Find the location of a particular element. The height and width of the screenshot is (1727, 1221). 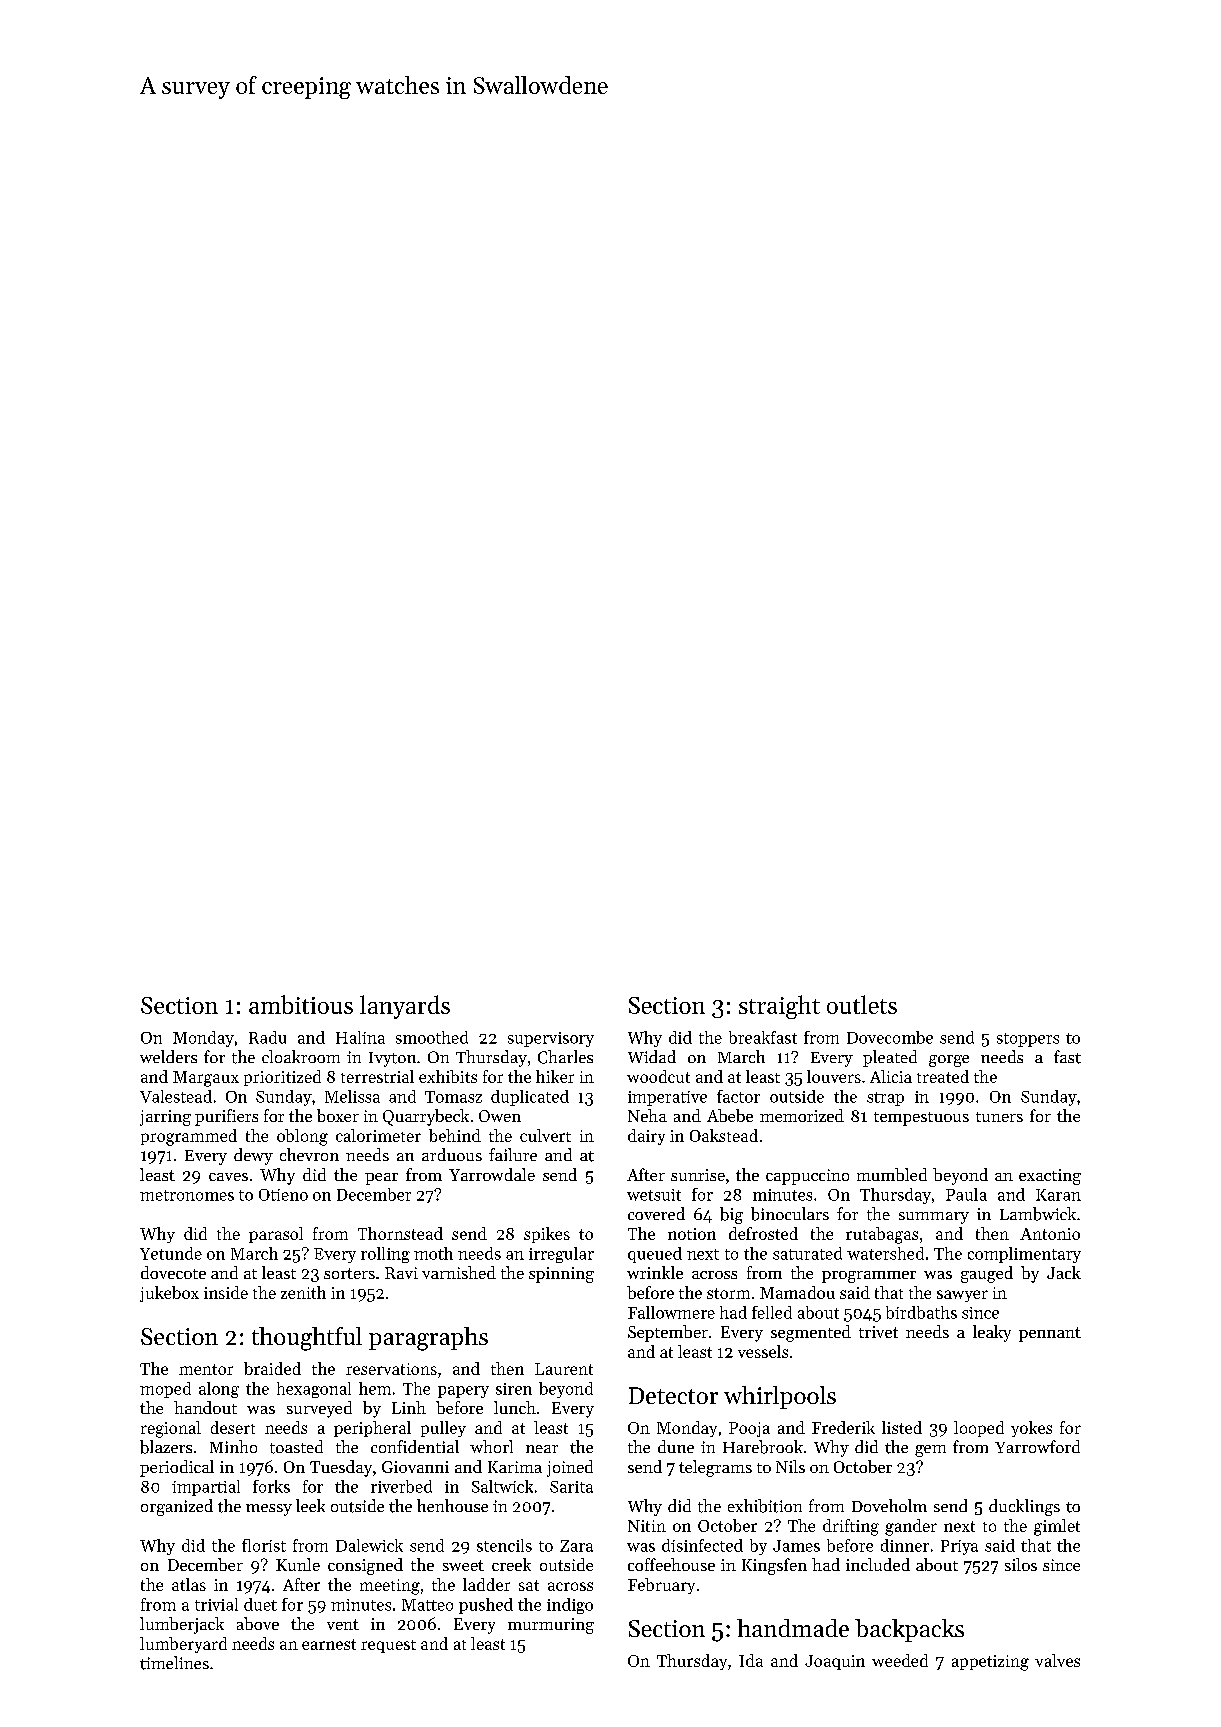

Paula is located at coordinates (966, 1194).
